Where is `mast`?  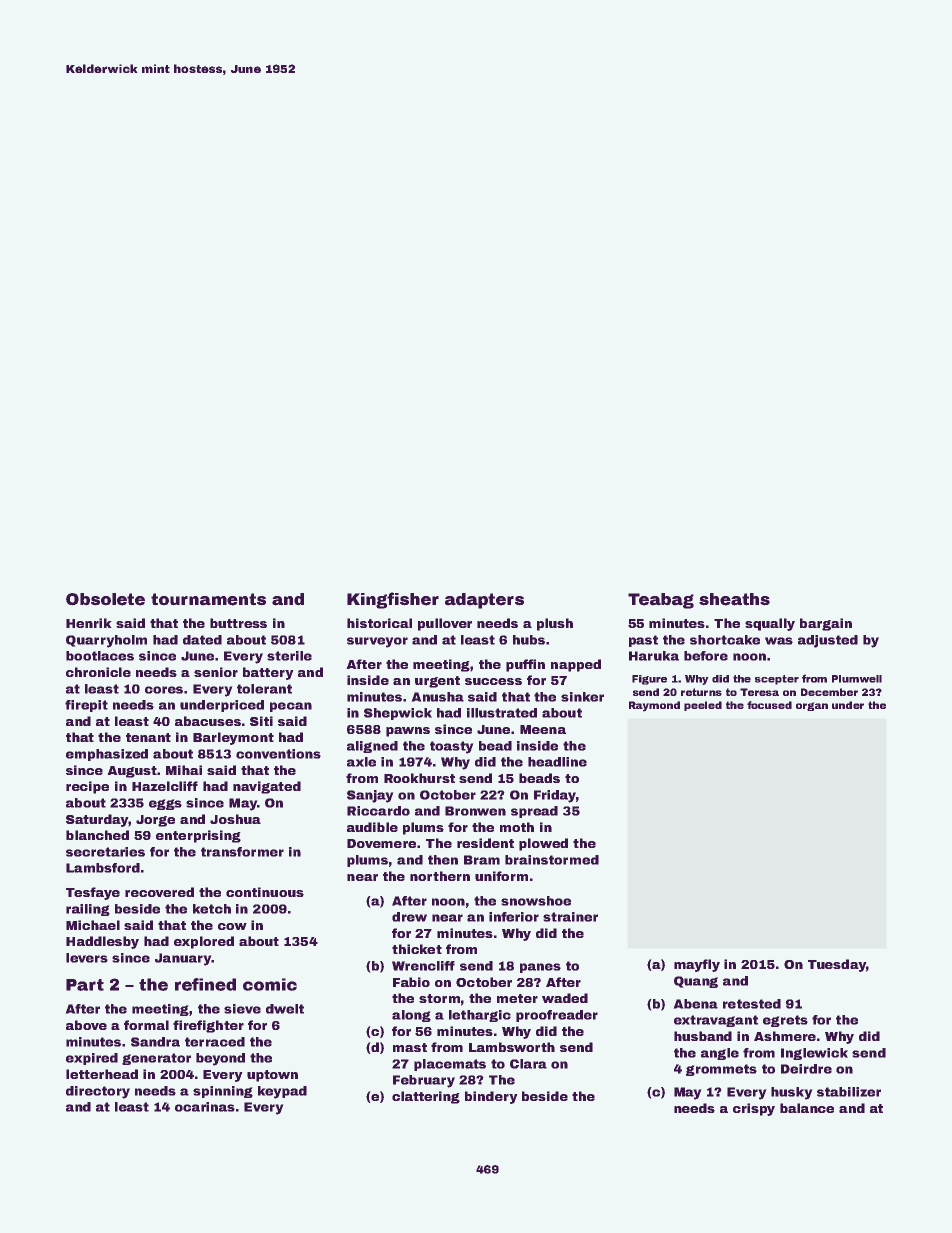 mast is located at coordinates (410, 1047).
